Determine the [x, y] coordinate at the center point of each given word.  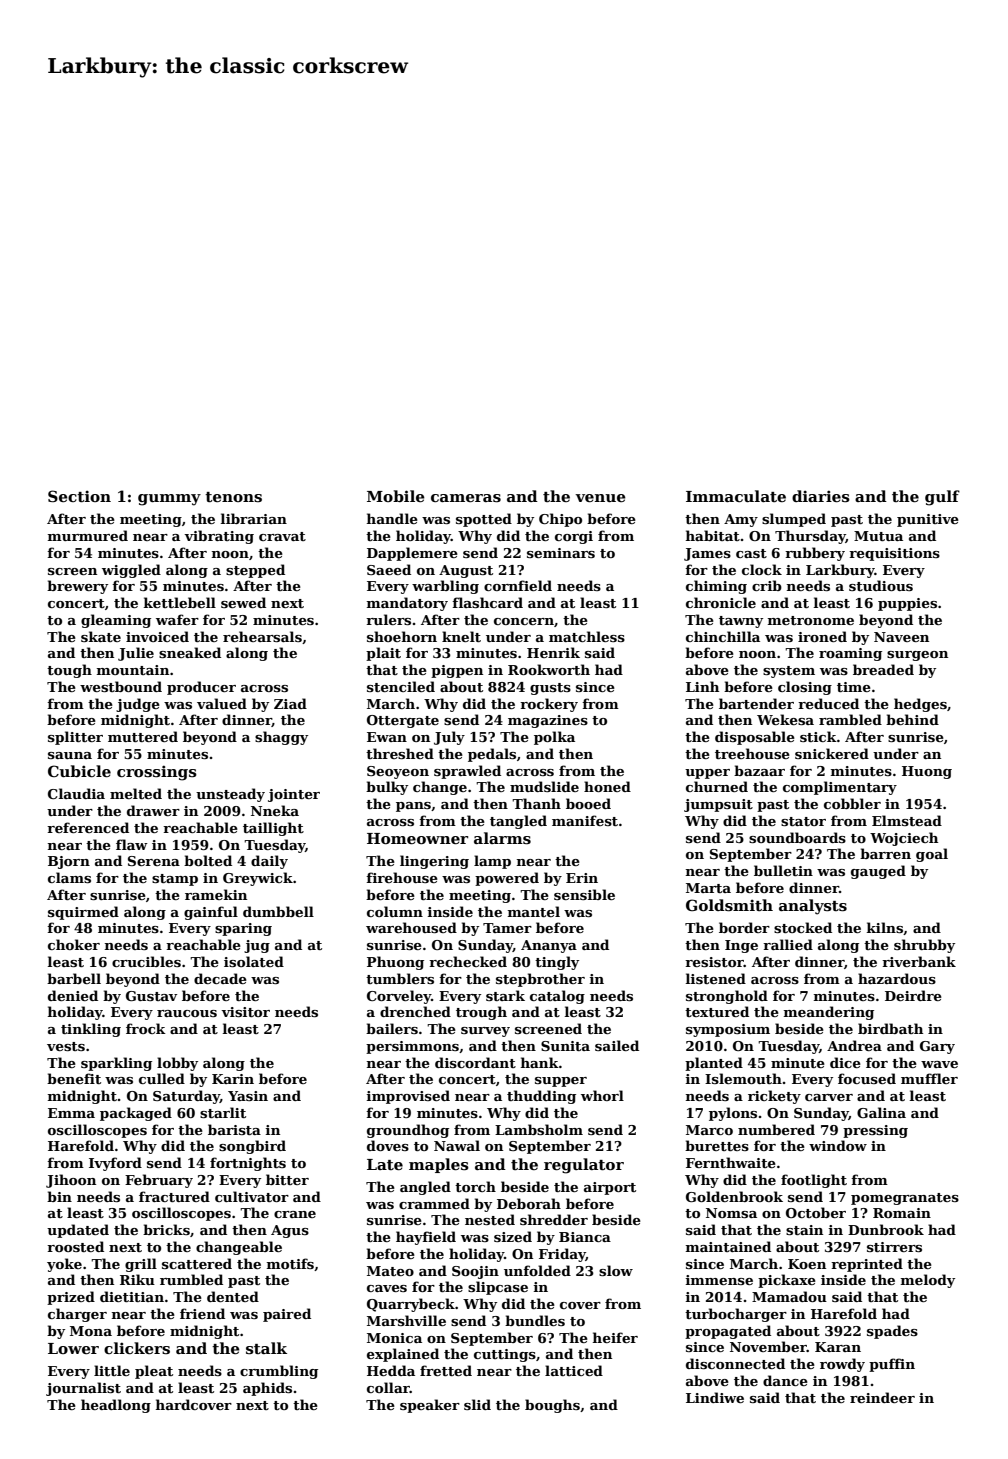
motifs [290, 1263]
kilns [885, 927]
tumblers [400, 978]
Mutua [878, 536]
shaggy [281, 738]
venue [600, 498]
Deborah [529, 1203]
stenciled [401, 686]
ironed [822, 636]
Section [79, 496]
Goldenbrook [734, 1196]
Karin [233, 1079]
